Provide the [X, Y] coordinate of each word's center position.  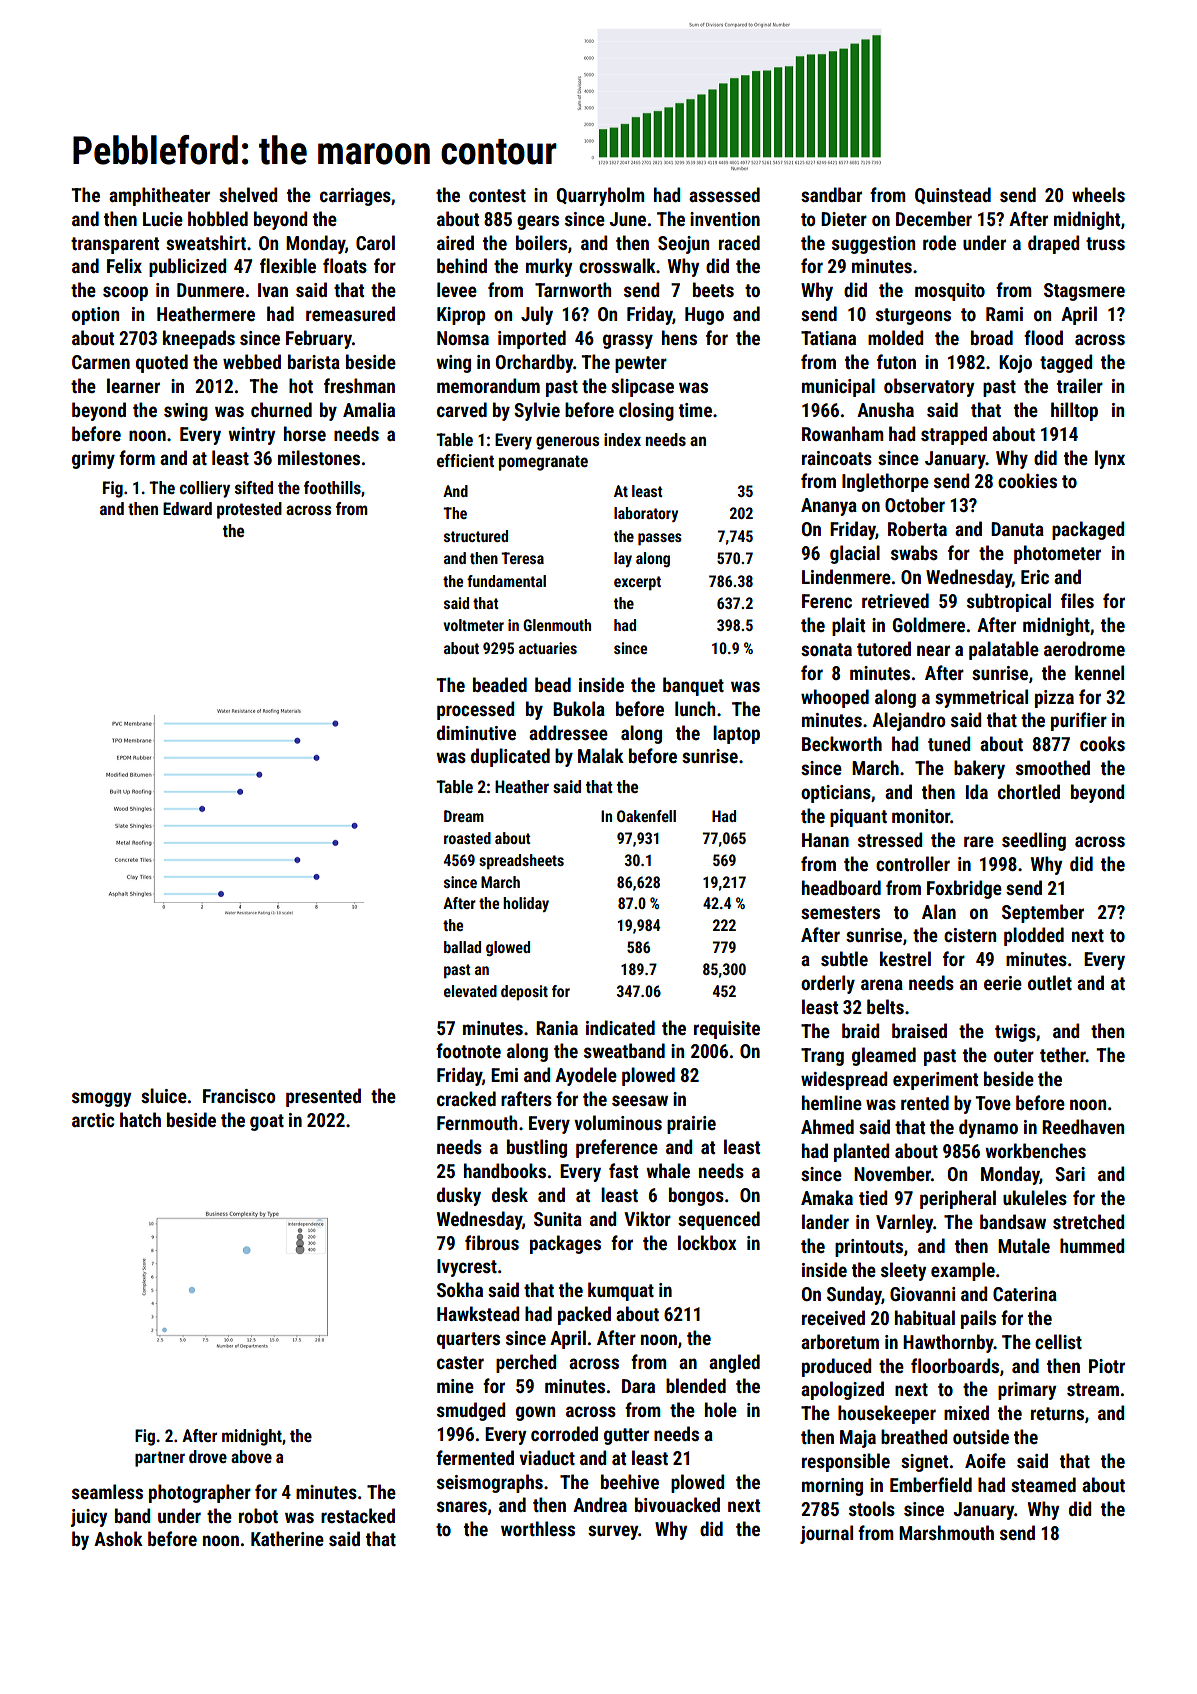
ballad [462, 947]
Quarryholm [601, 196]
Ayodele [586, 1076]
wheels [1098, 194]
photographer [200, 1493]
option [95, 316]
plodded [1034, 936]
